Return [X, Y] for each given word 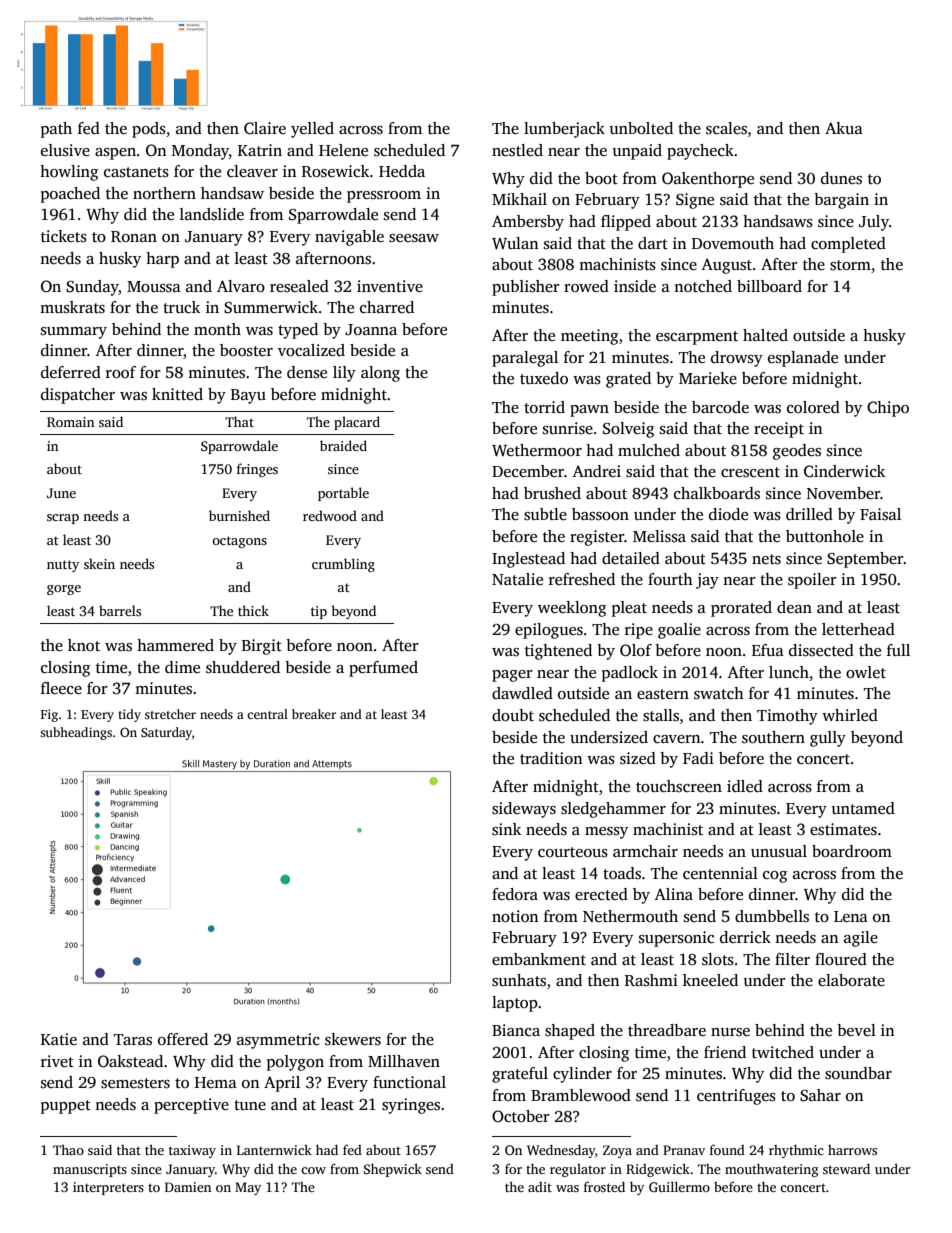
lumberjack [564, 130]
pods [149, 130]
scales [726, 128]
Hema [216, 1082]
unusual [779, 851]
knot [84, 645]
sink [506, 829]
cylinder [582, 1075]
